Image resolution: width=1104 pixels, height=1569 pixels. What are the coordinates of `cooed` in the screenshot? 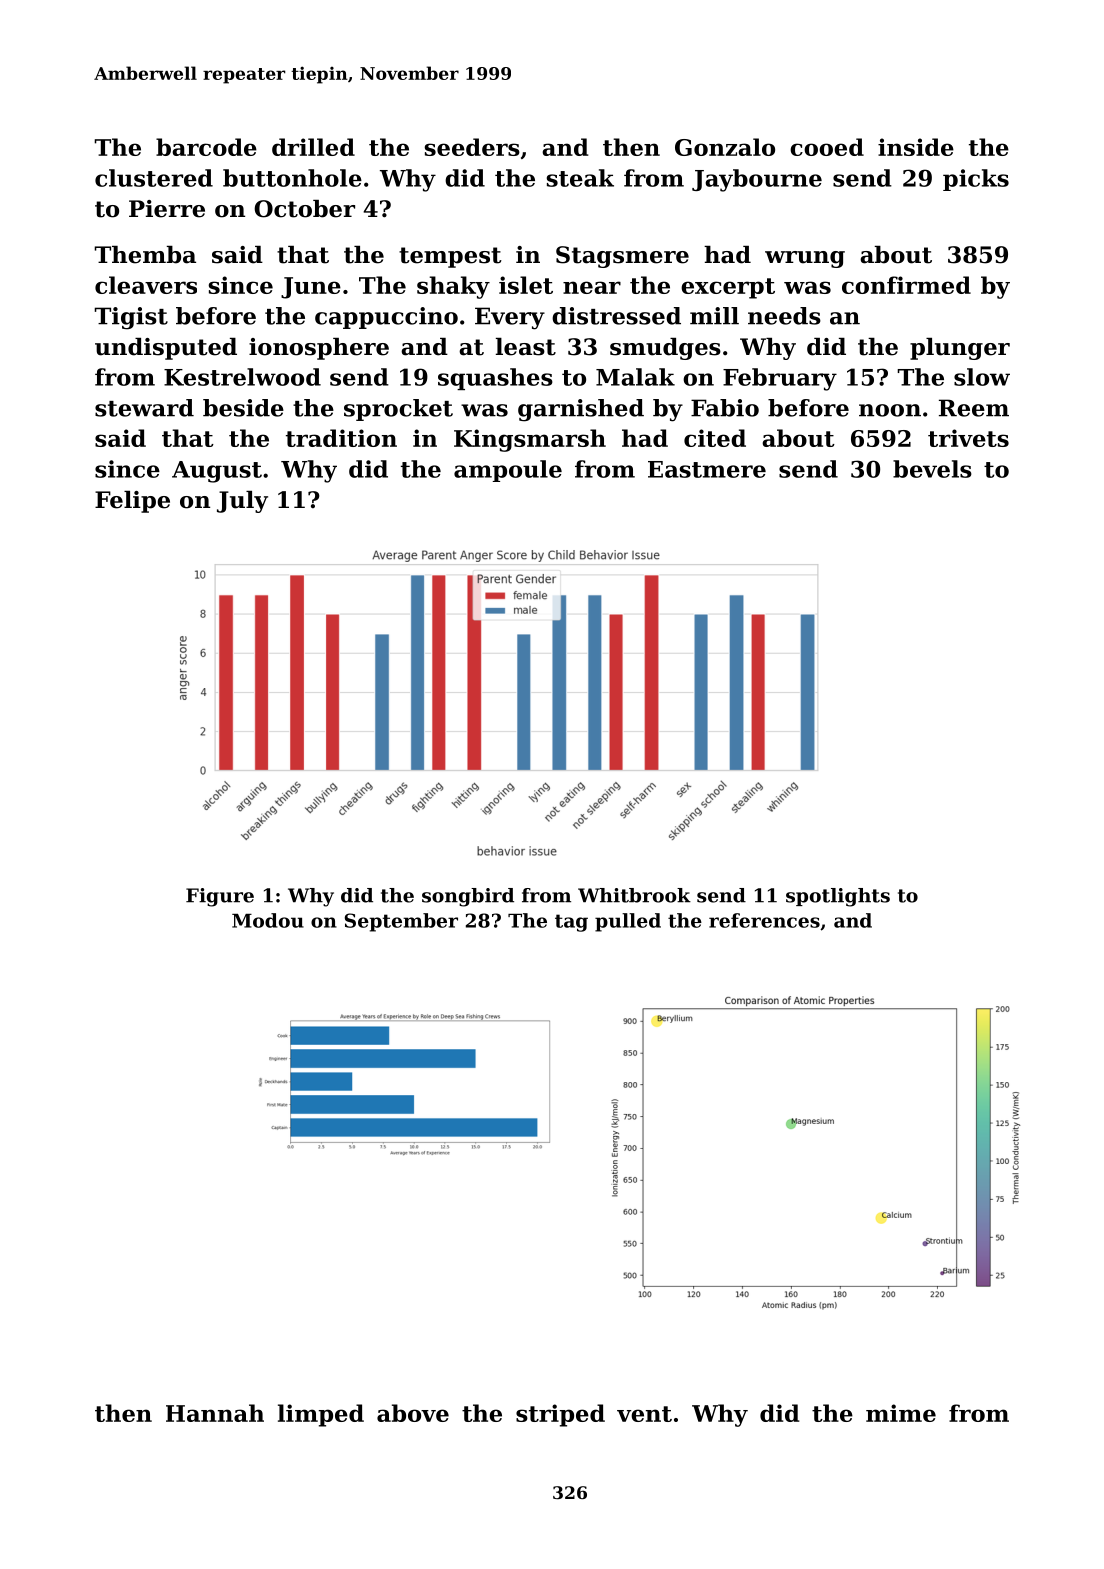 It's located at (827, 147).
